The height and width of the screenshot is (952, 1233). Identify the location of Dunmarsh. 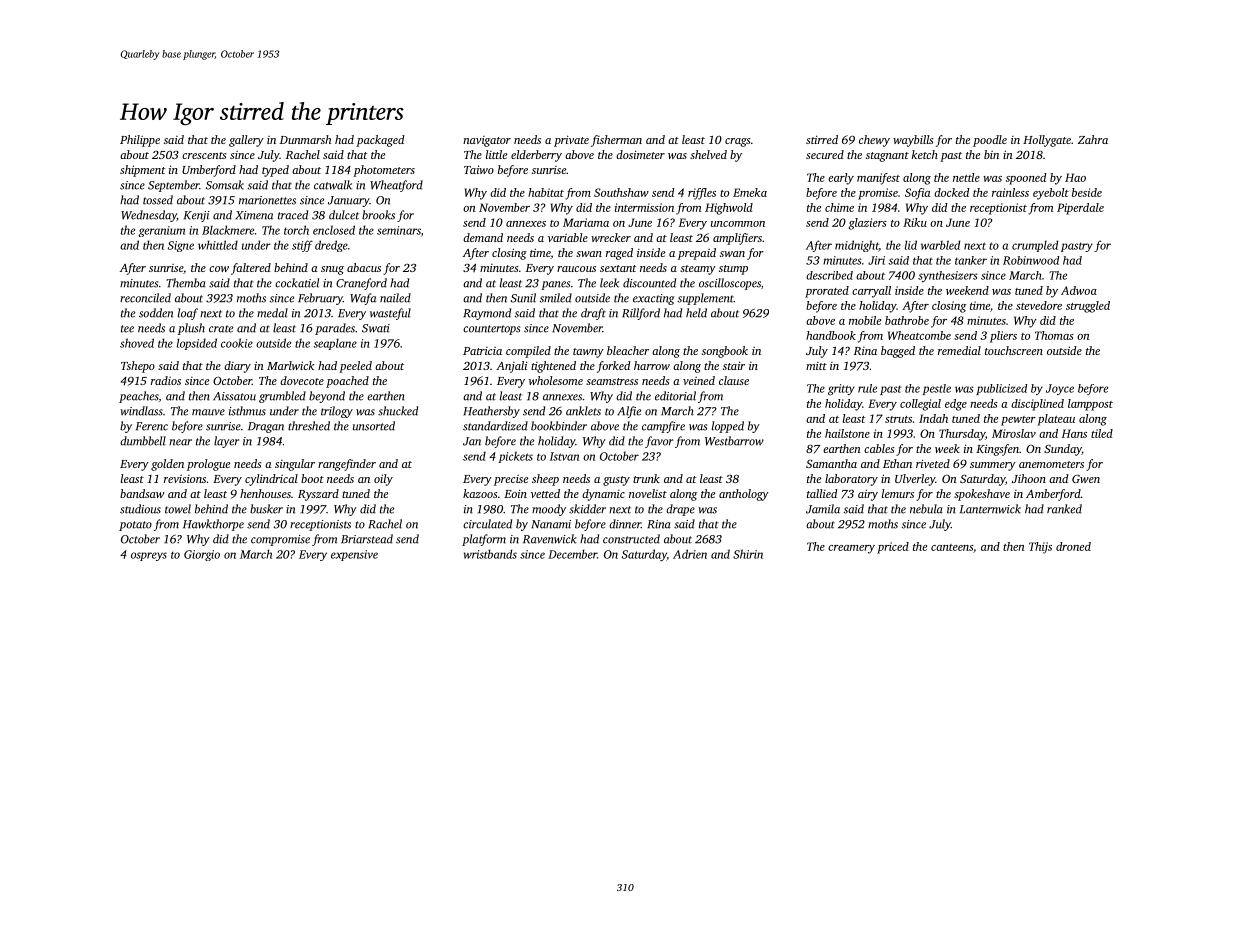
(305, 139).
